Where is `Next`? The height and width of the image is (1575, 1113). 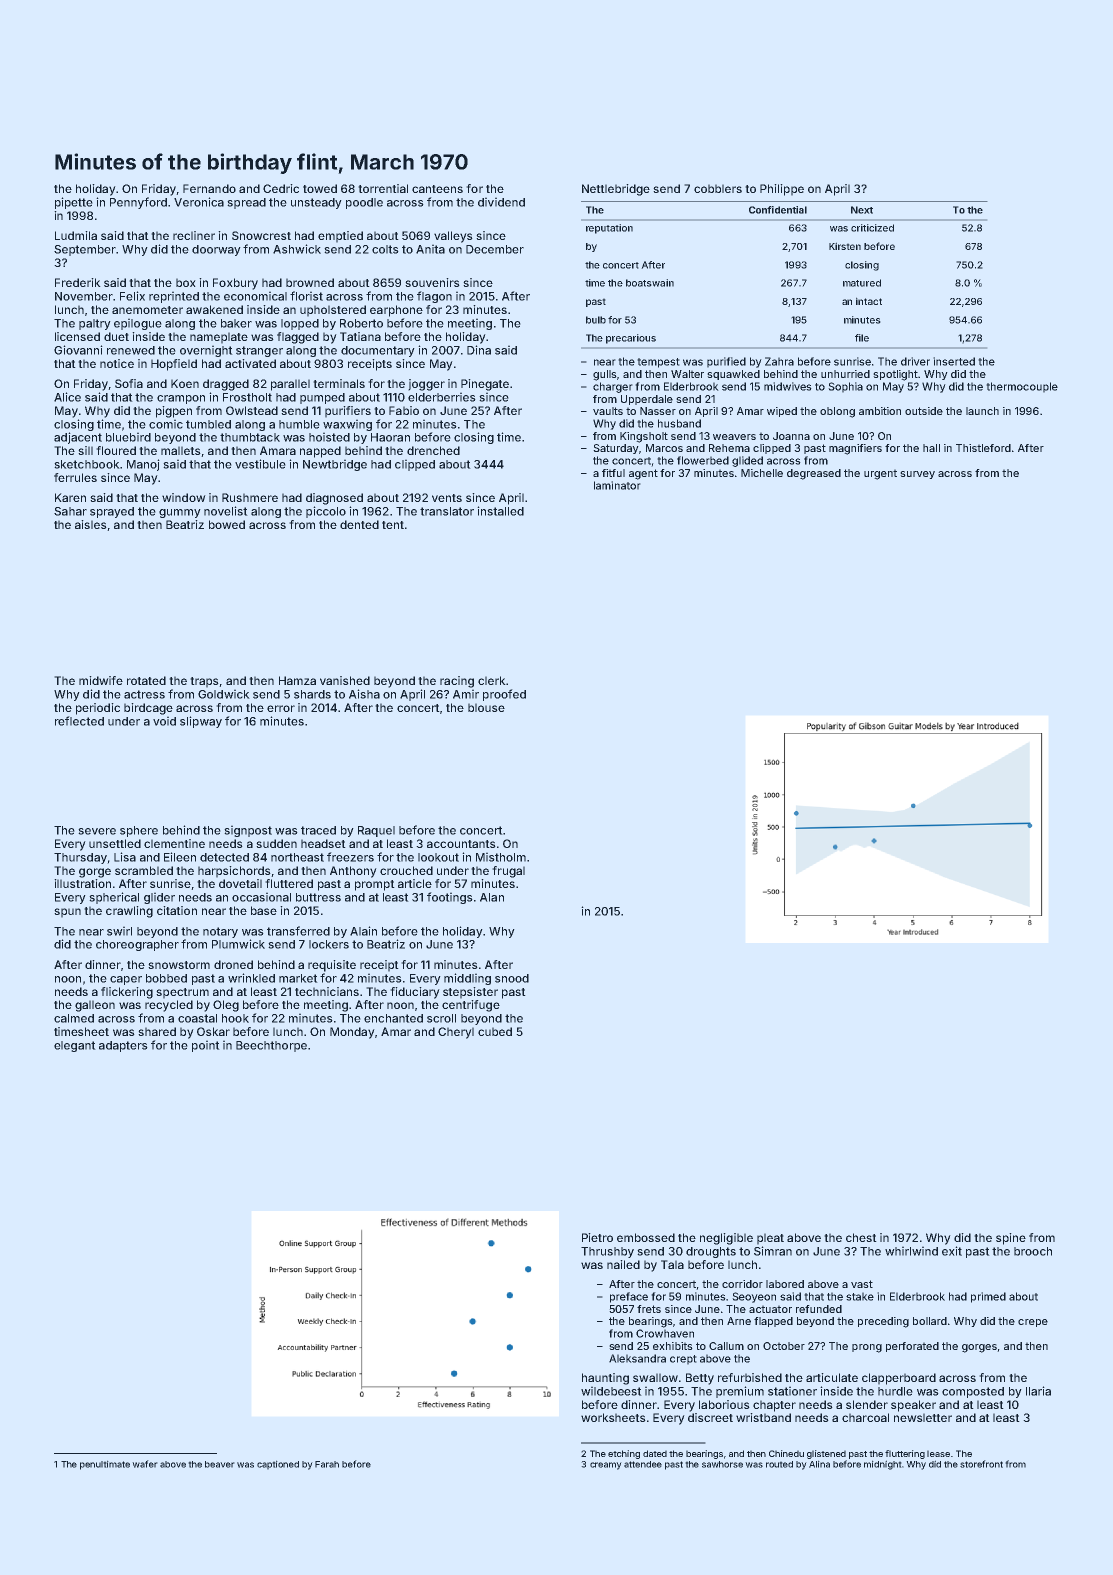
Next is located at coordinates (862, 210).
